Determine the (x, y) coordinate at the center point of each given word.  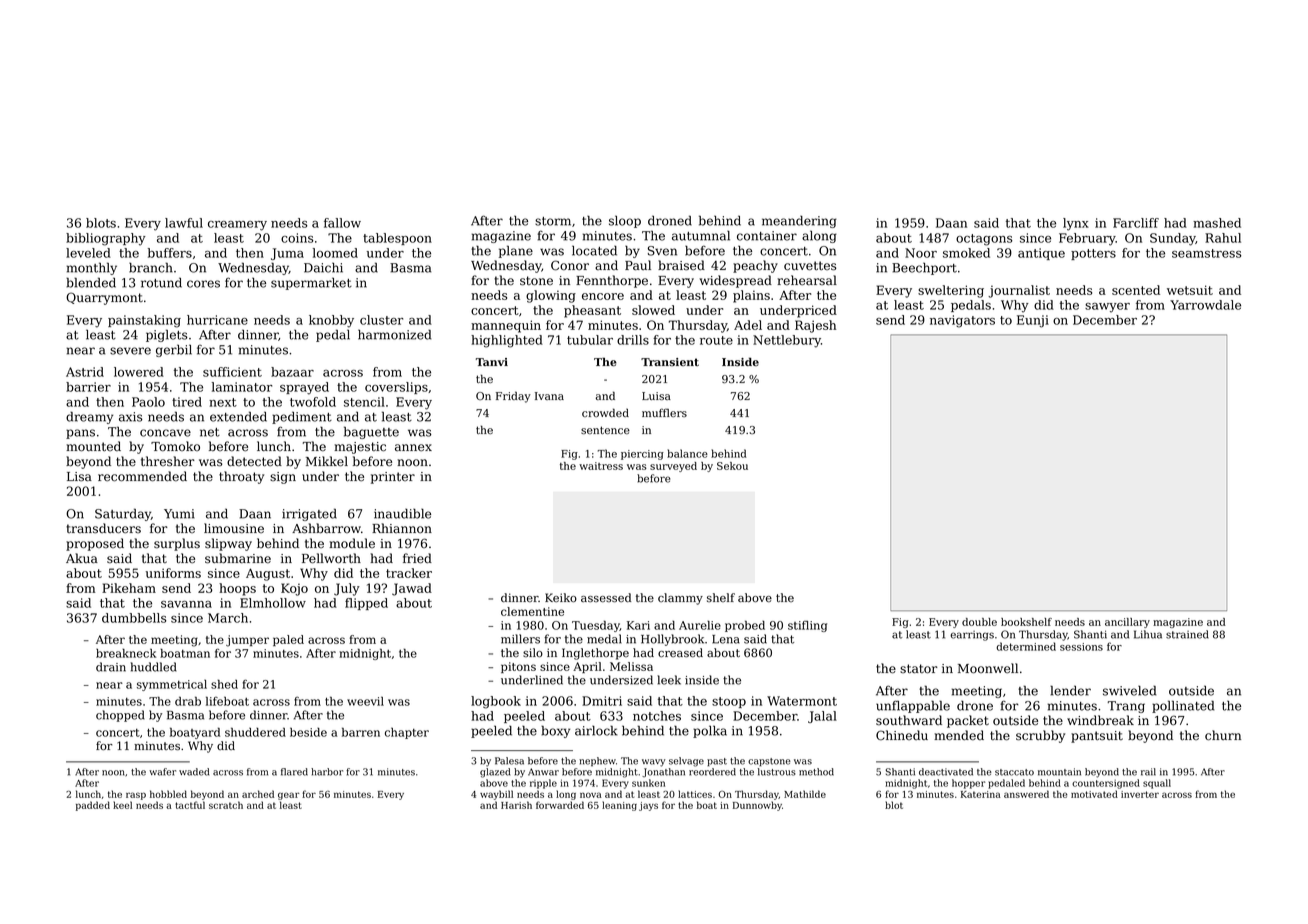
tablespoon (397, 239)
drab (188, 701)
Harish (516, 805)
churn (1223, 735)
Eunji (1033, 321)
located (594, 250)
